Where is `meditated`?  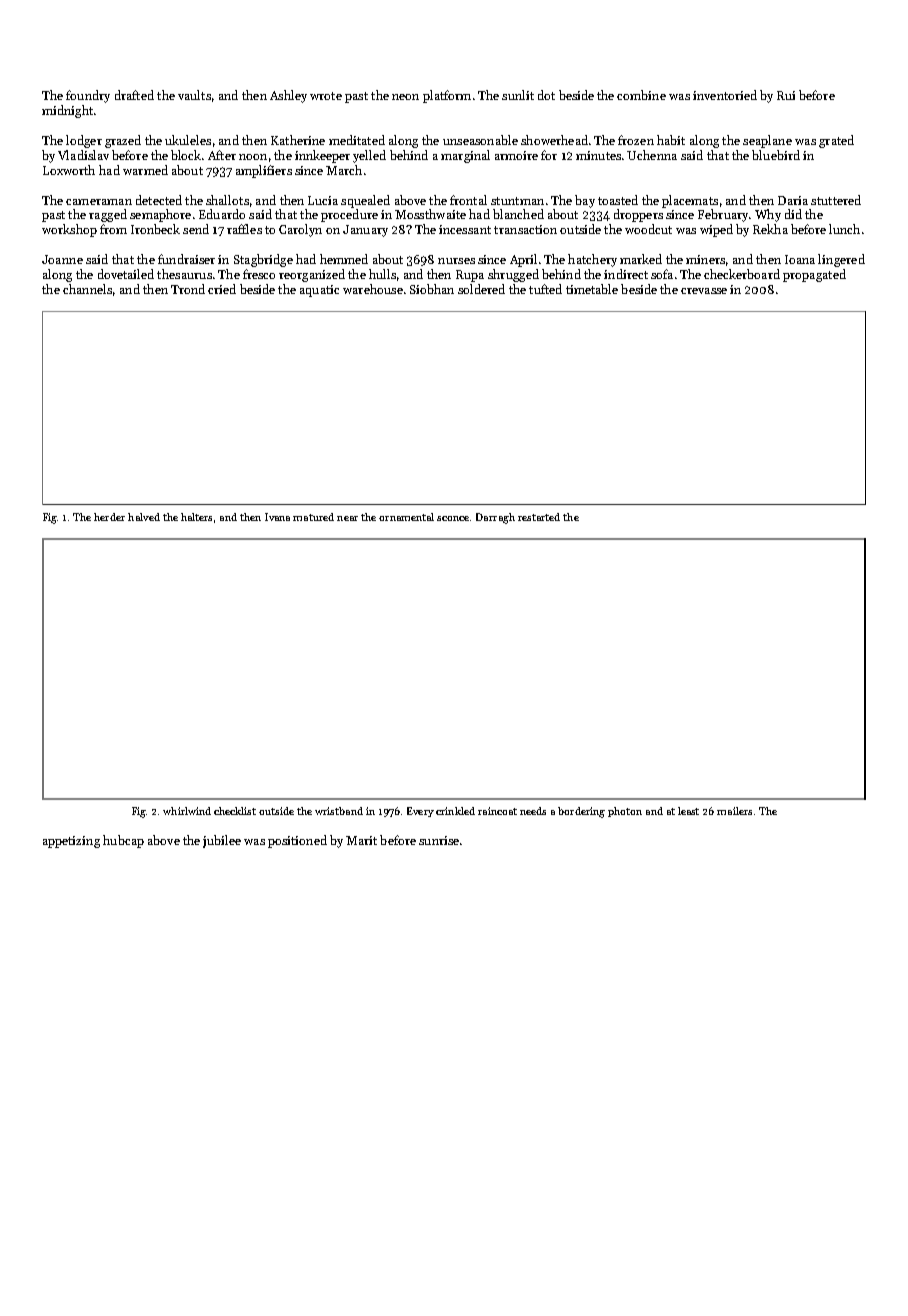
meditated is located at coordinates (357, 140).
